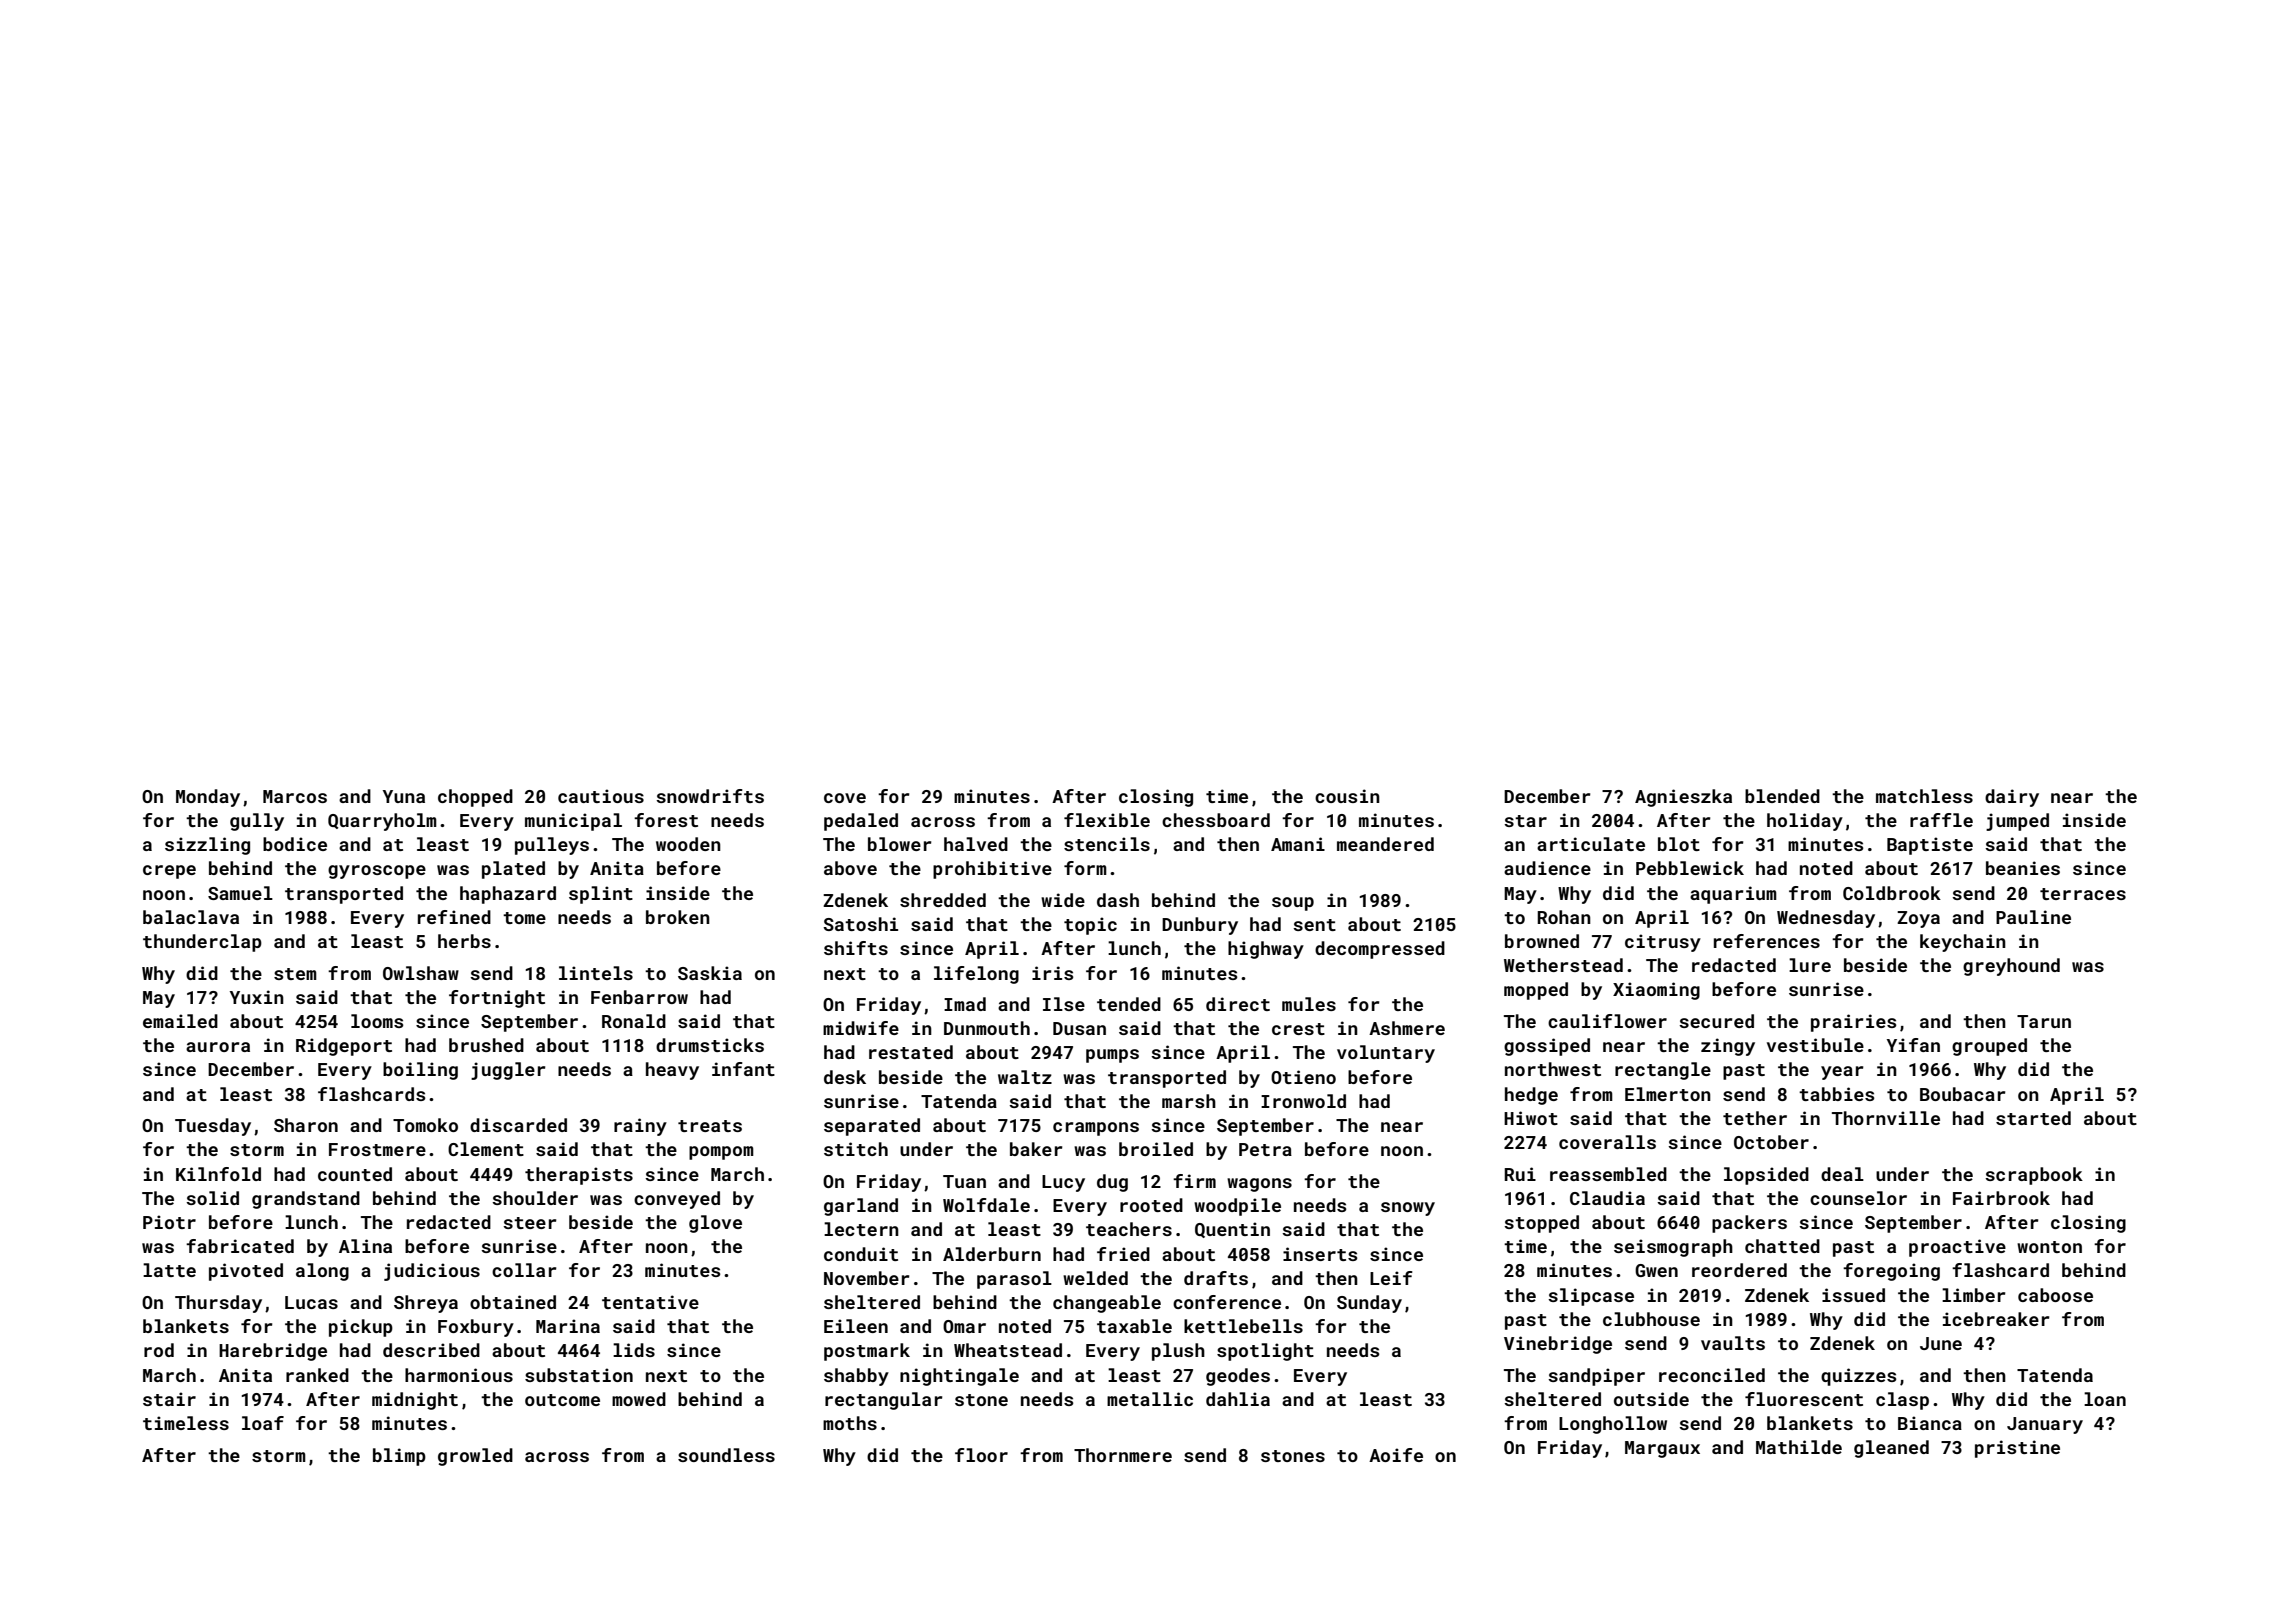  I want to click on Tarun, so click(2044, 1021).
